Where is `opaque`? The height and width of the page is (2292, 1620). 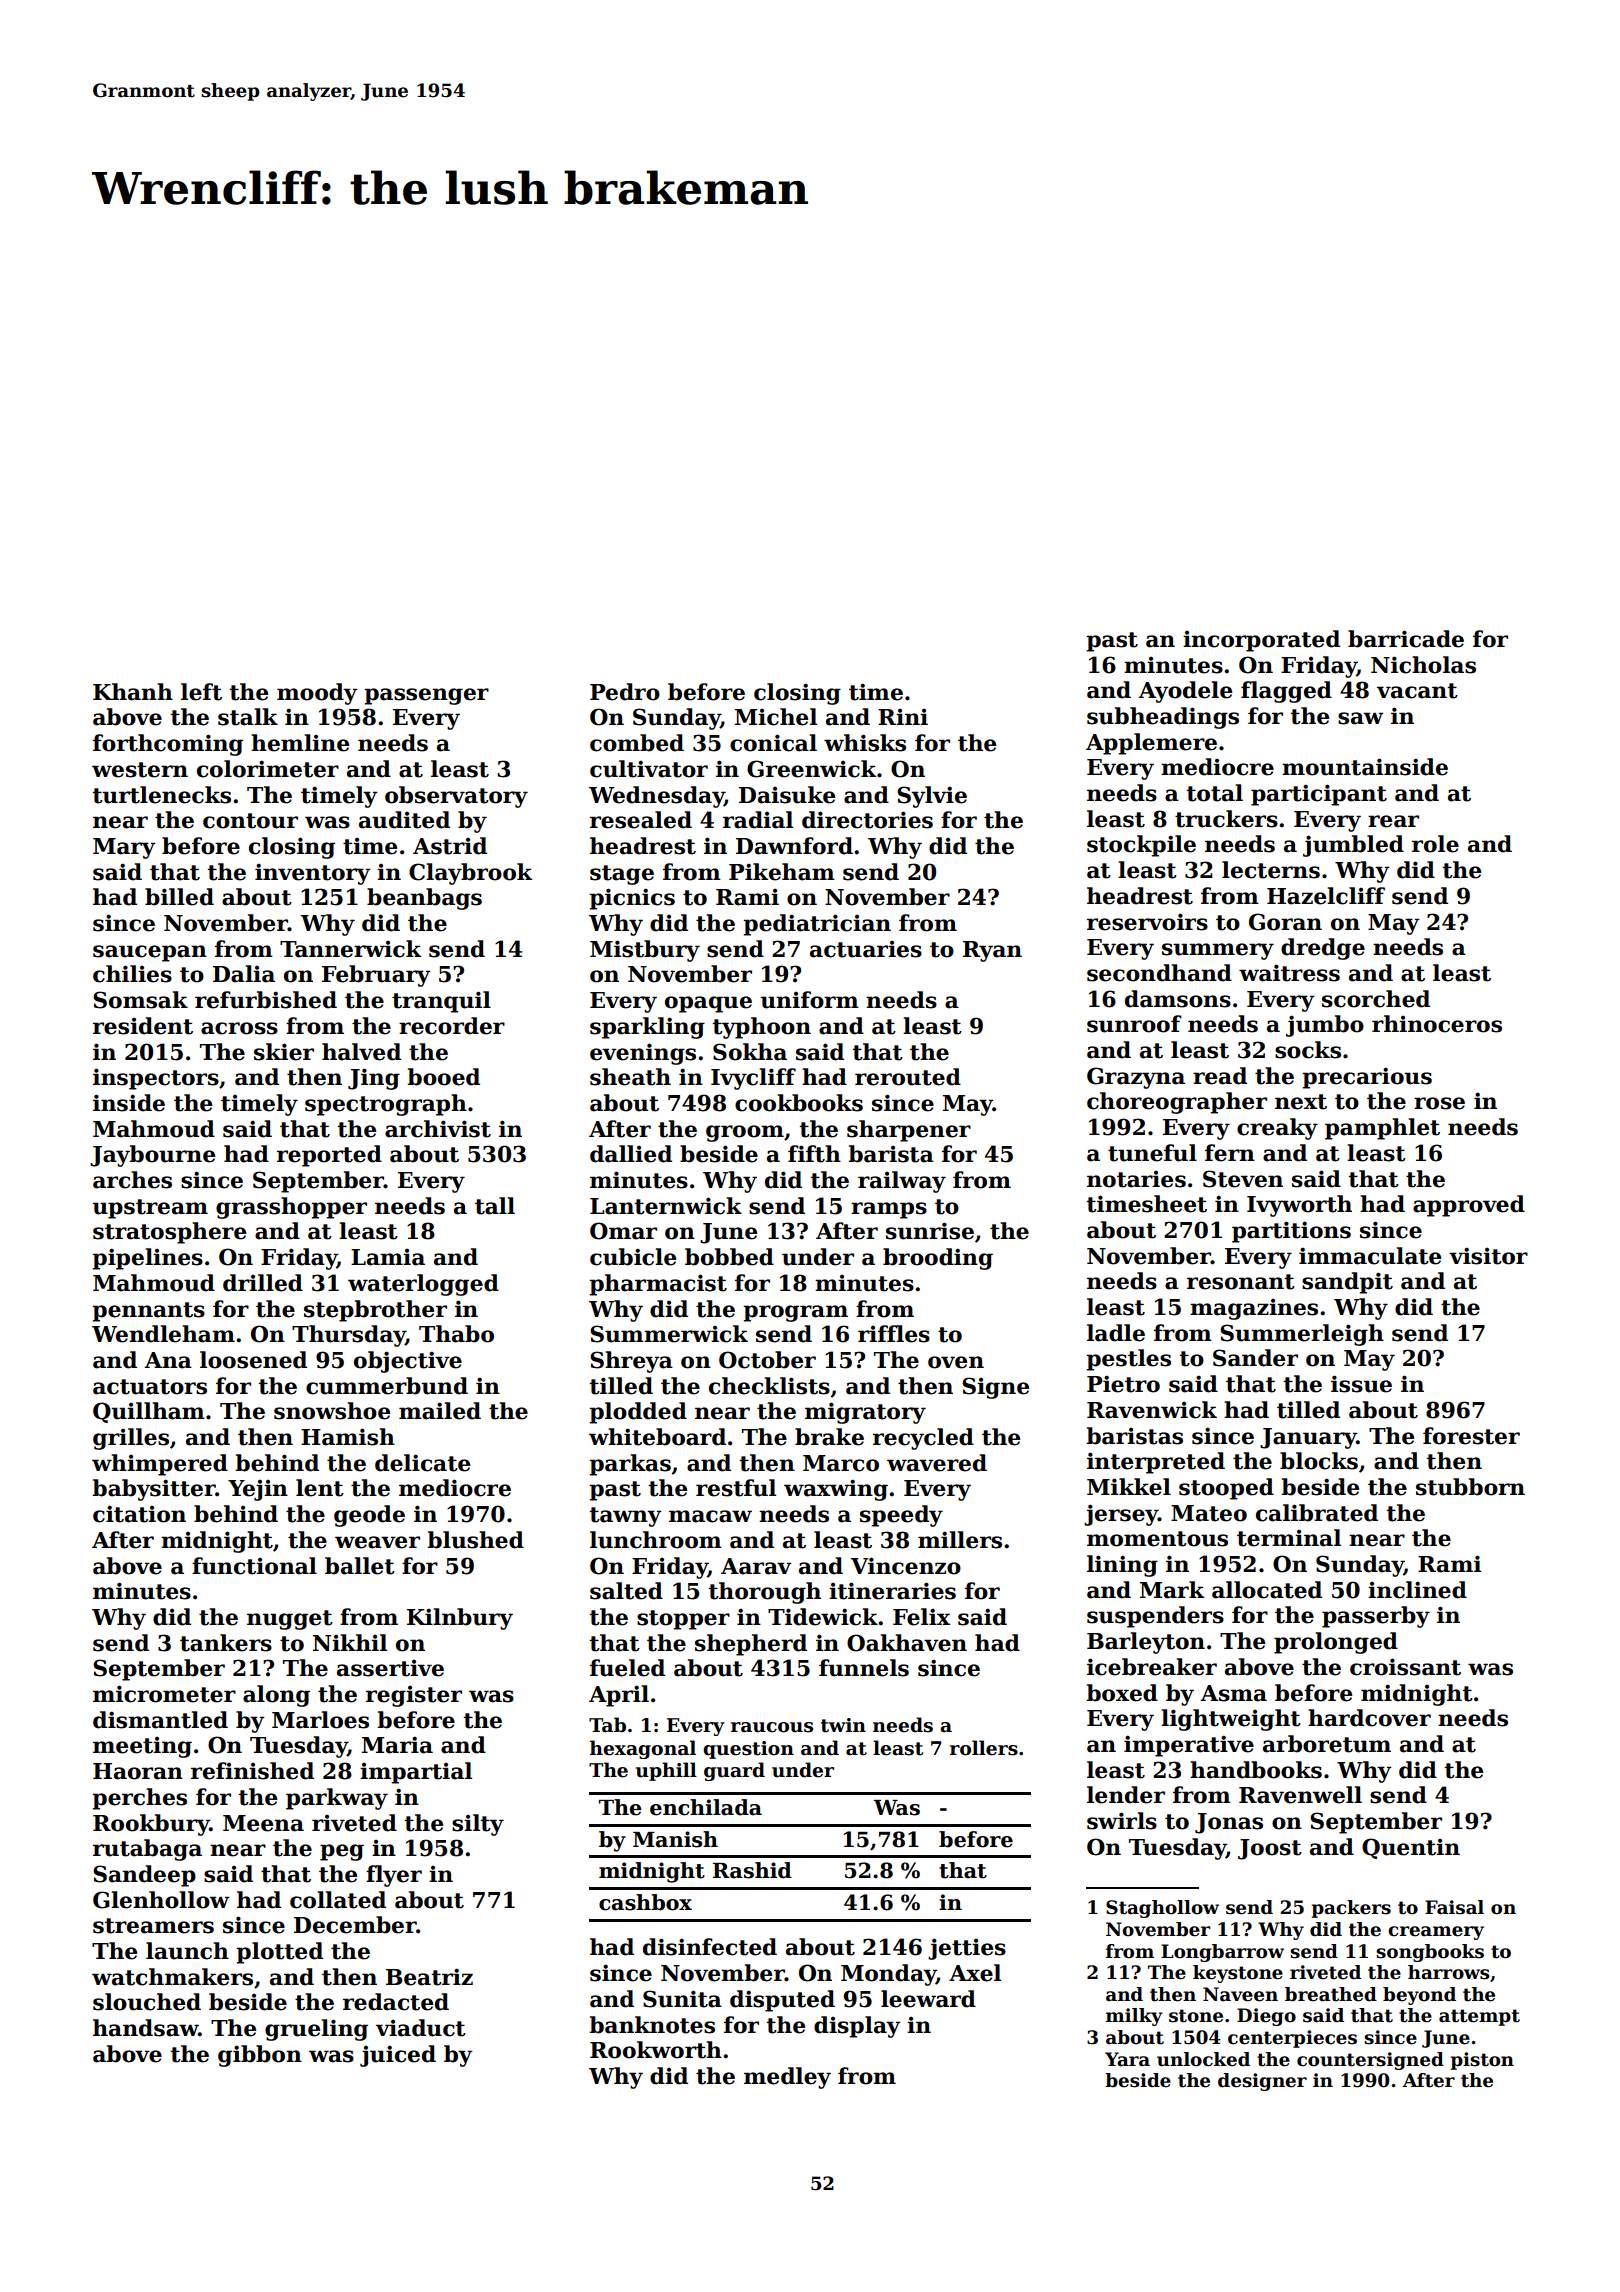 opaque is located at coordinates (708, 1004).
